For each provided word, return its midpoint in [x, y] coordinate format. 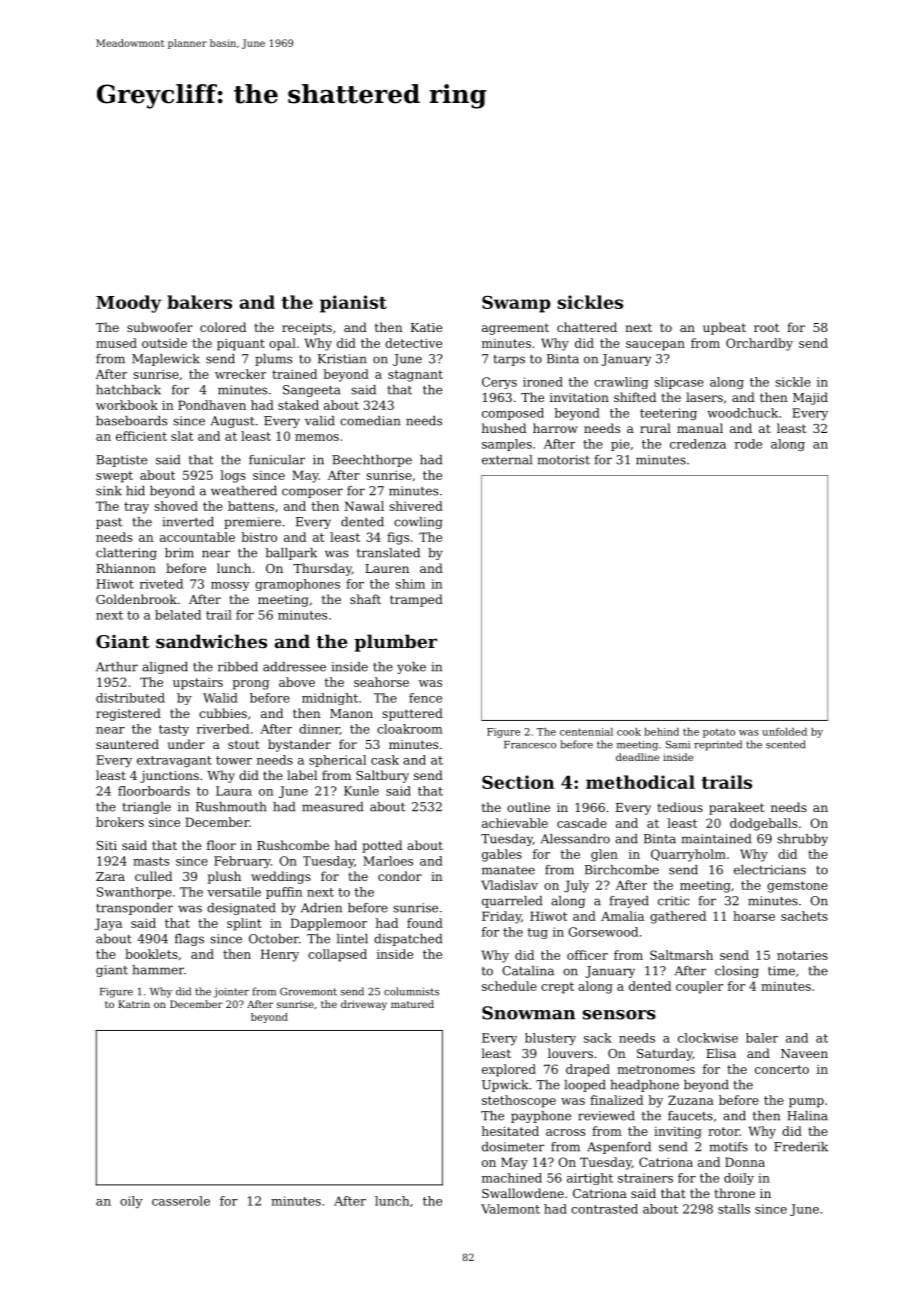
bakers [199, 302]
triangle [146, 808]
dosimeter [513, 1147]
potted [382, 846]
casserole [181, 1201]
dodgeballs [763, 824]
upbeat [724, 328]
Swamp [516, 304]
